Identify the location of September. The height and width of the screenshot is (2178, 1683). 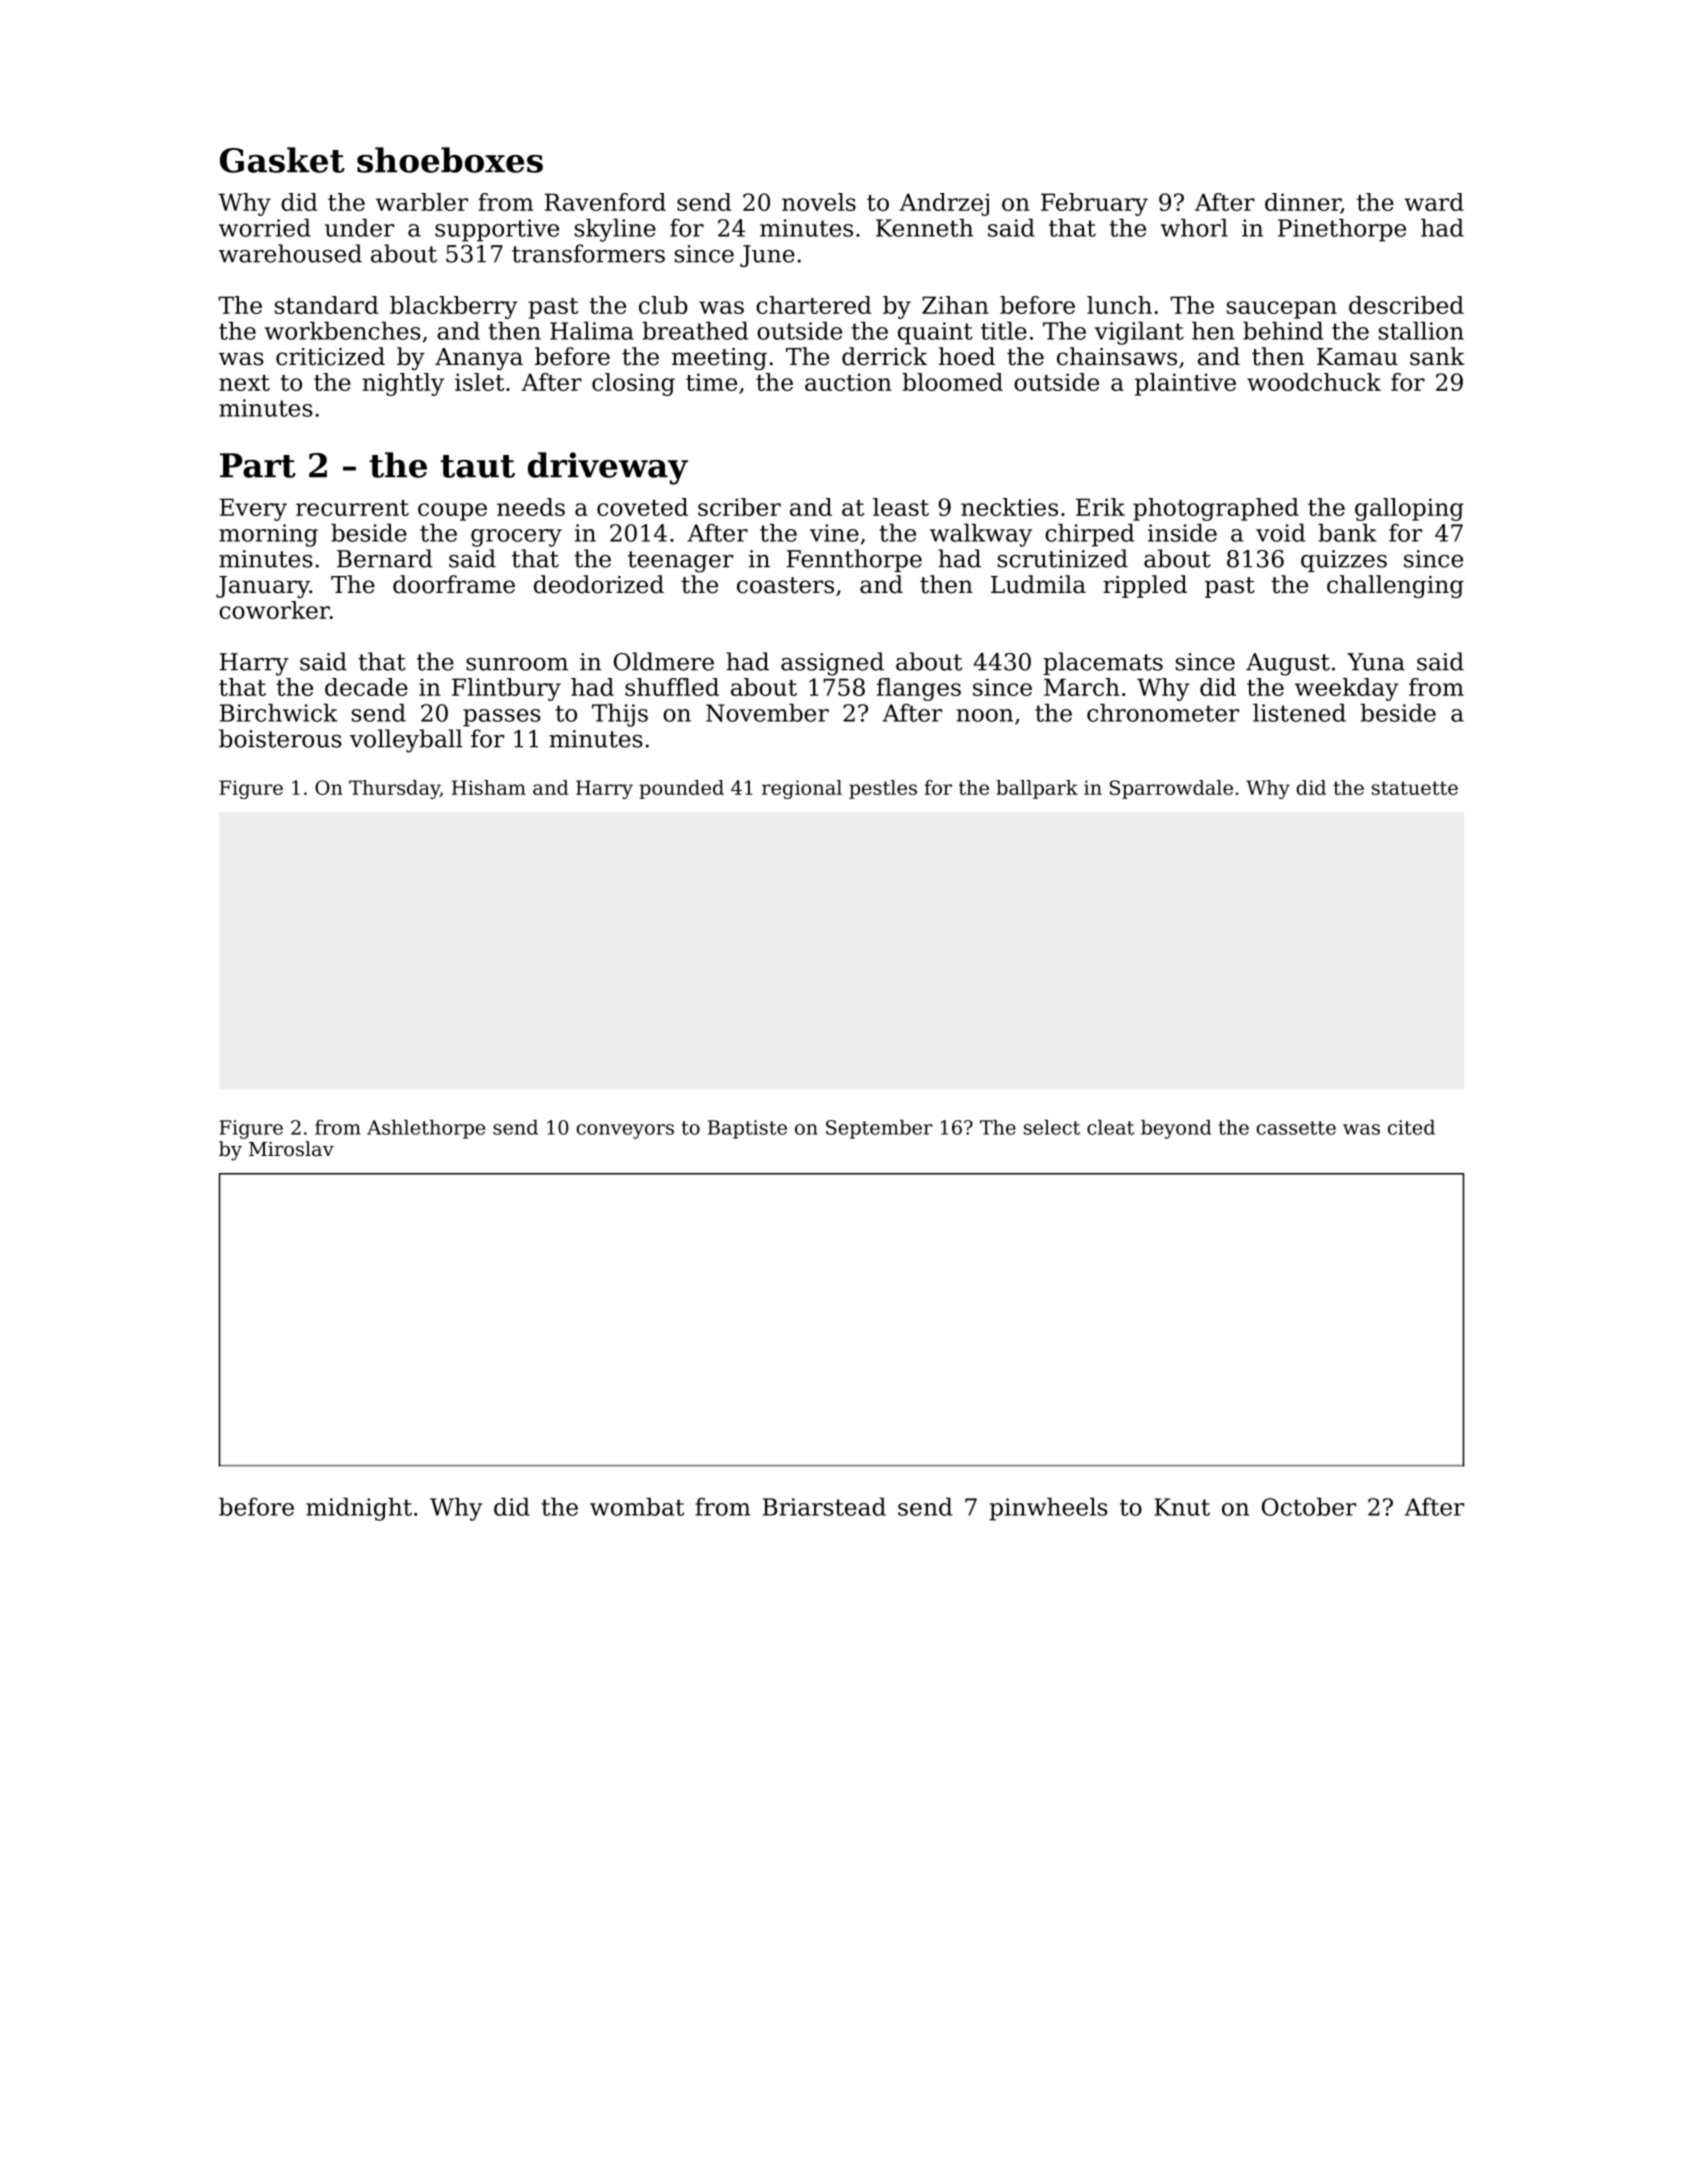
(879, 1129).
